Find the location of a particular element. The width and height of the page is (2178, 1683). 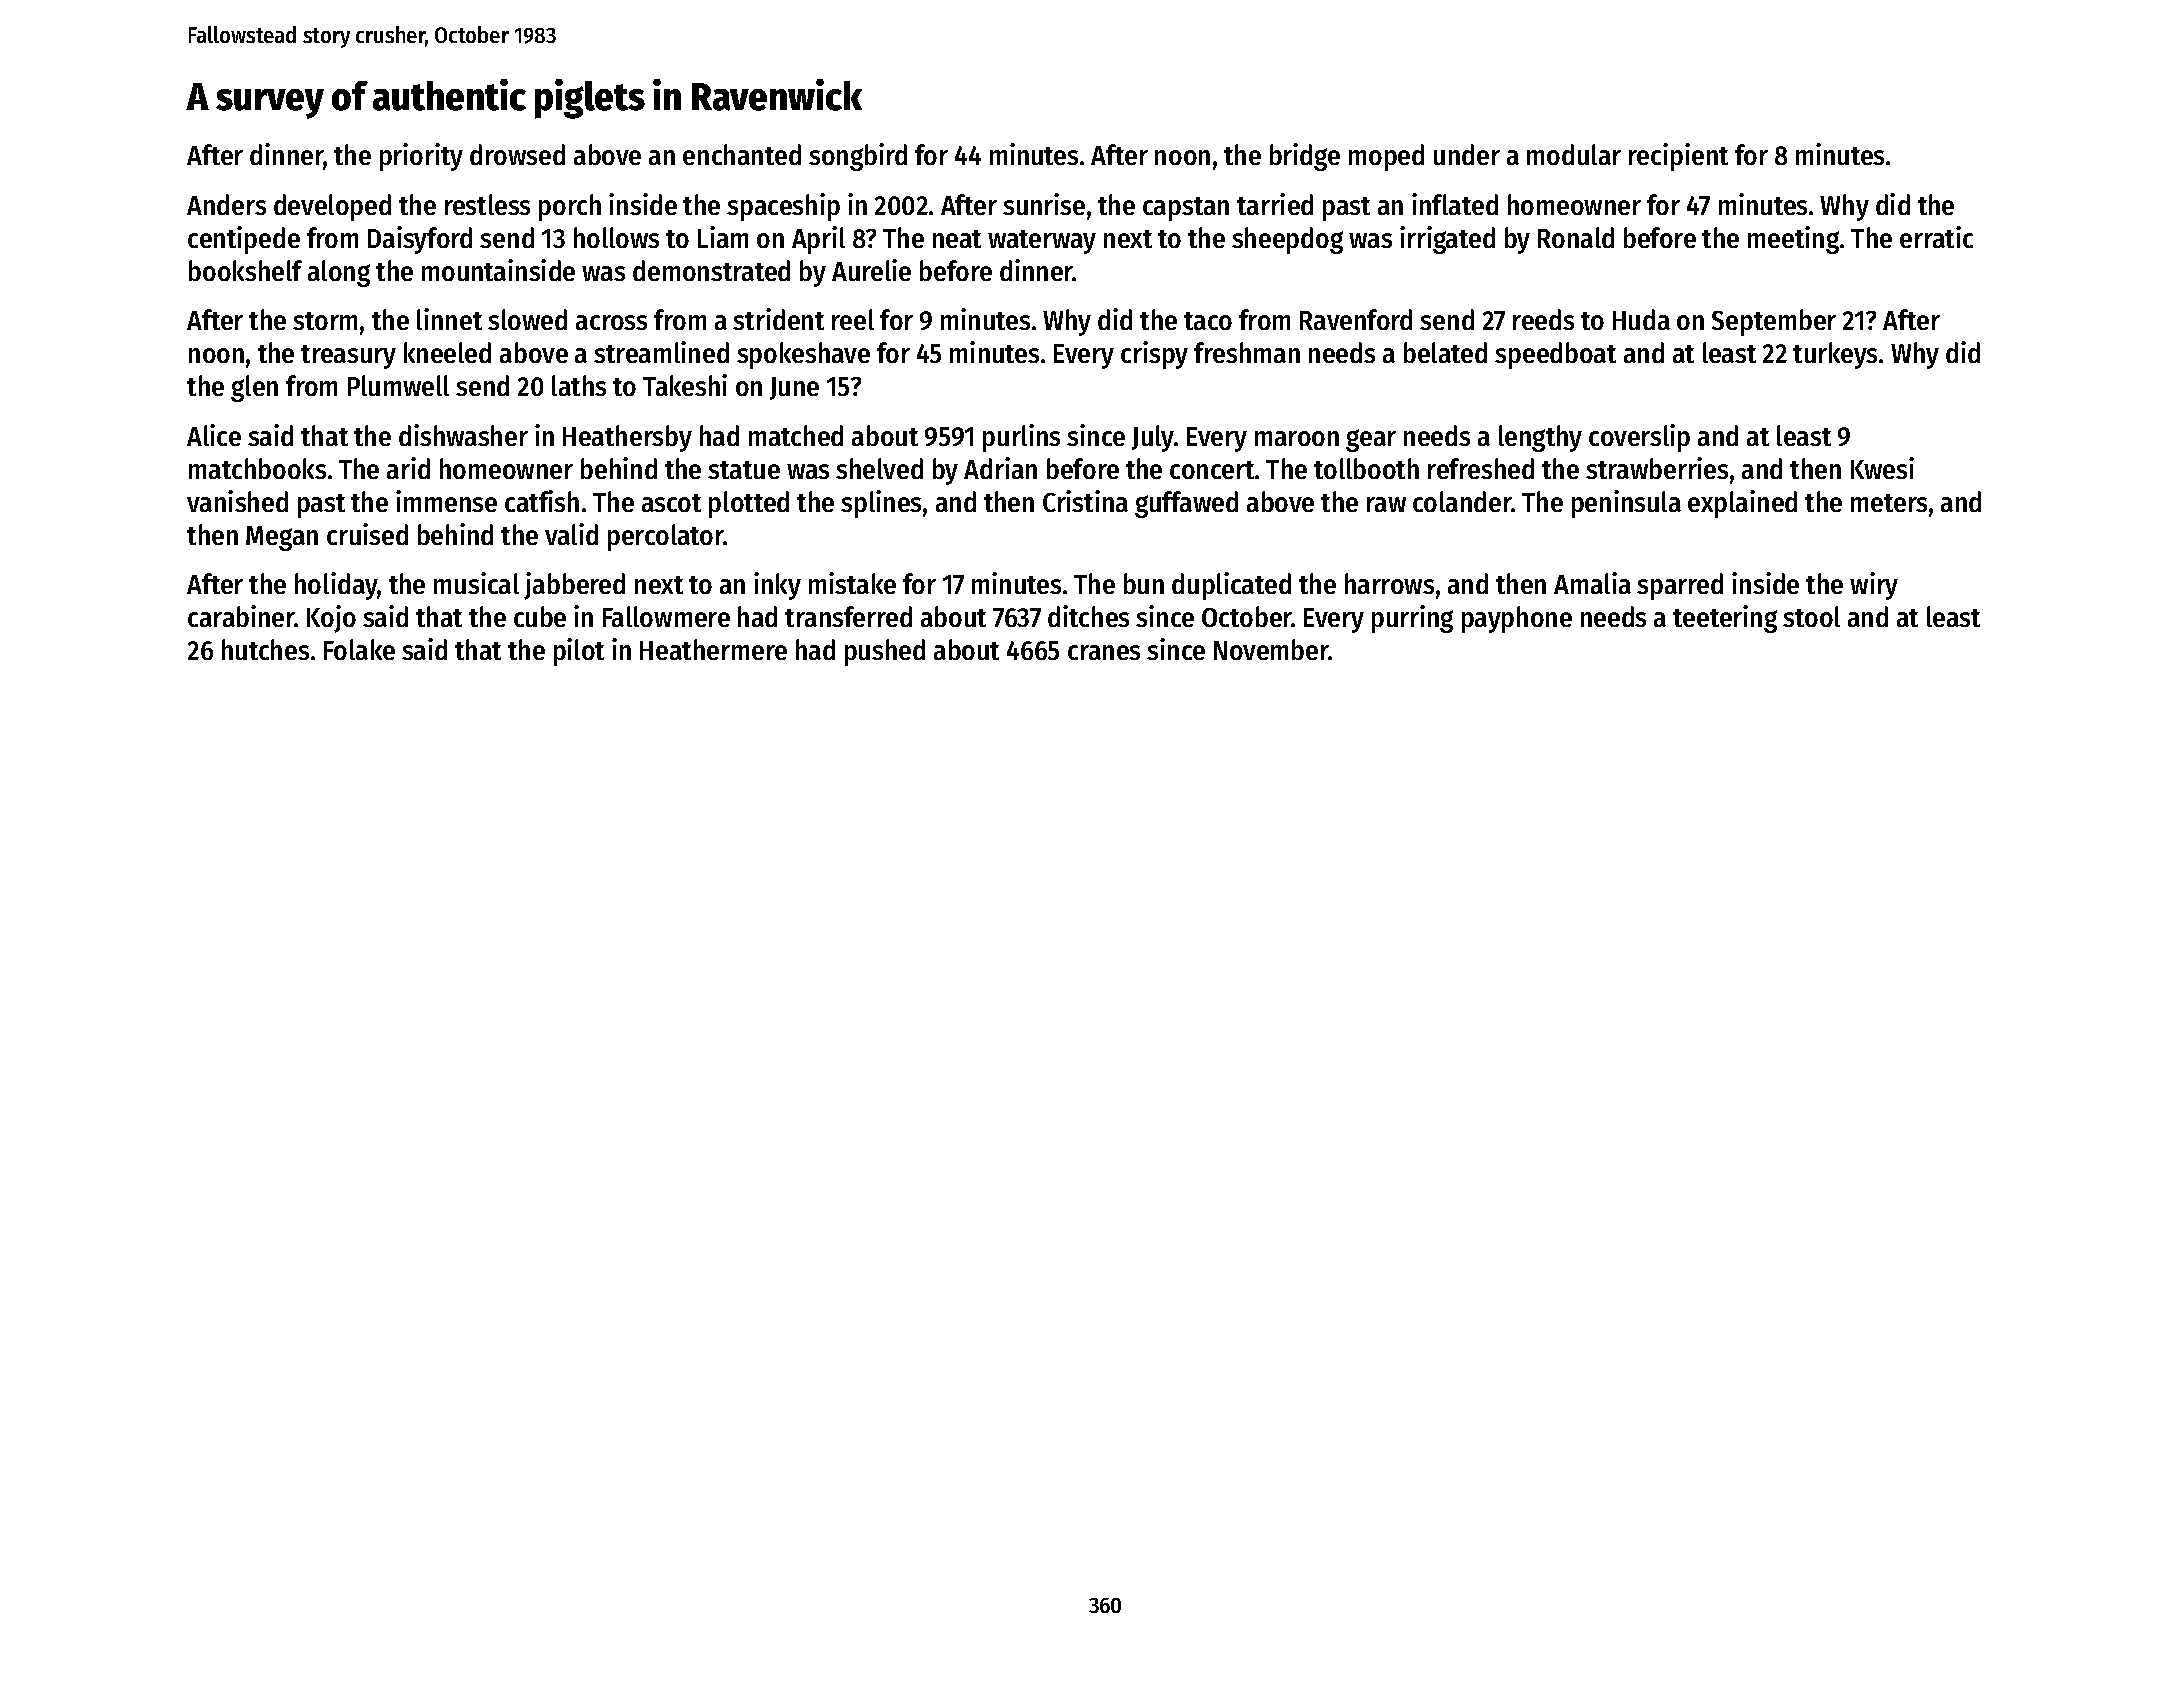

waterway is located at coordinates (1042, 242).
